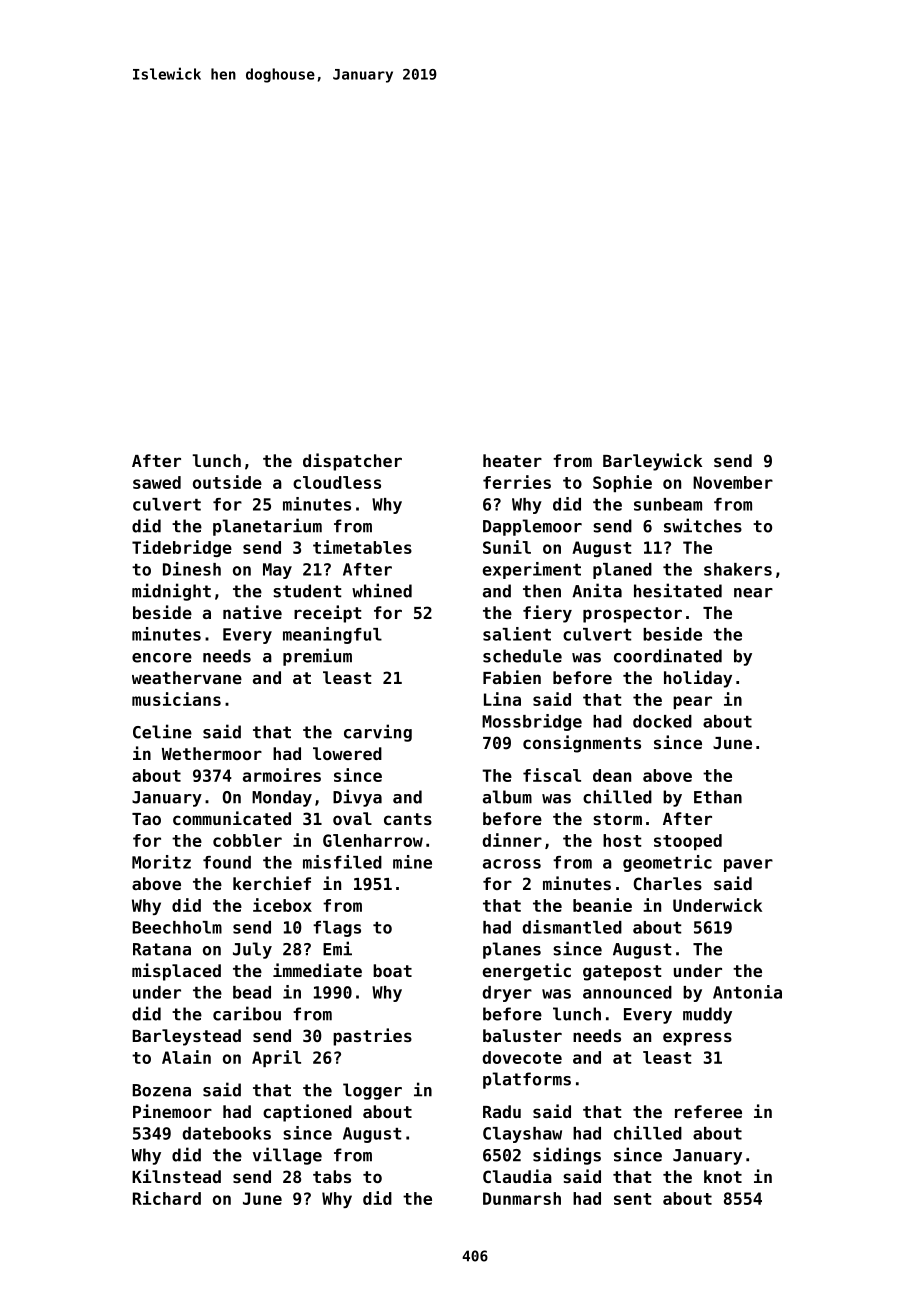 This screenshot has height=1314, width=924. I want to click on heater, so click(512, 460).
